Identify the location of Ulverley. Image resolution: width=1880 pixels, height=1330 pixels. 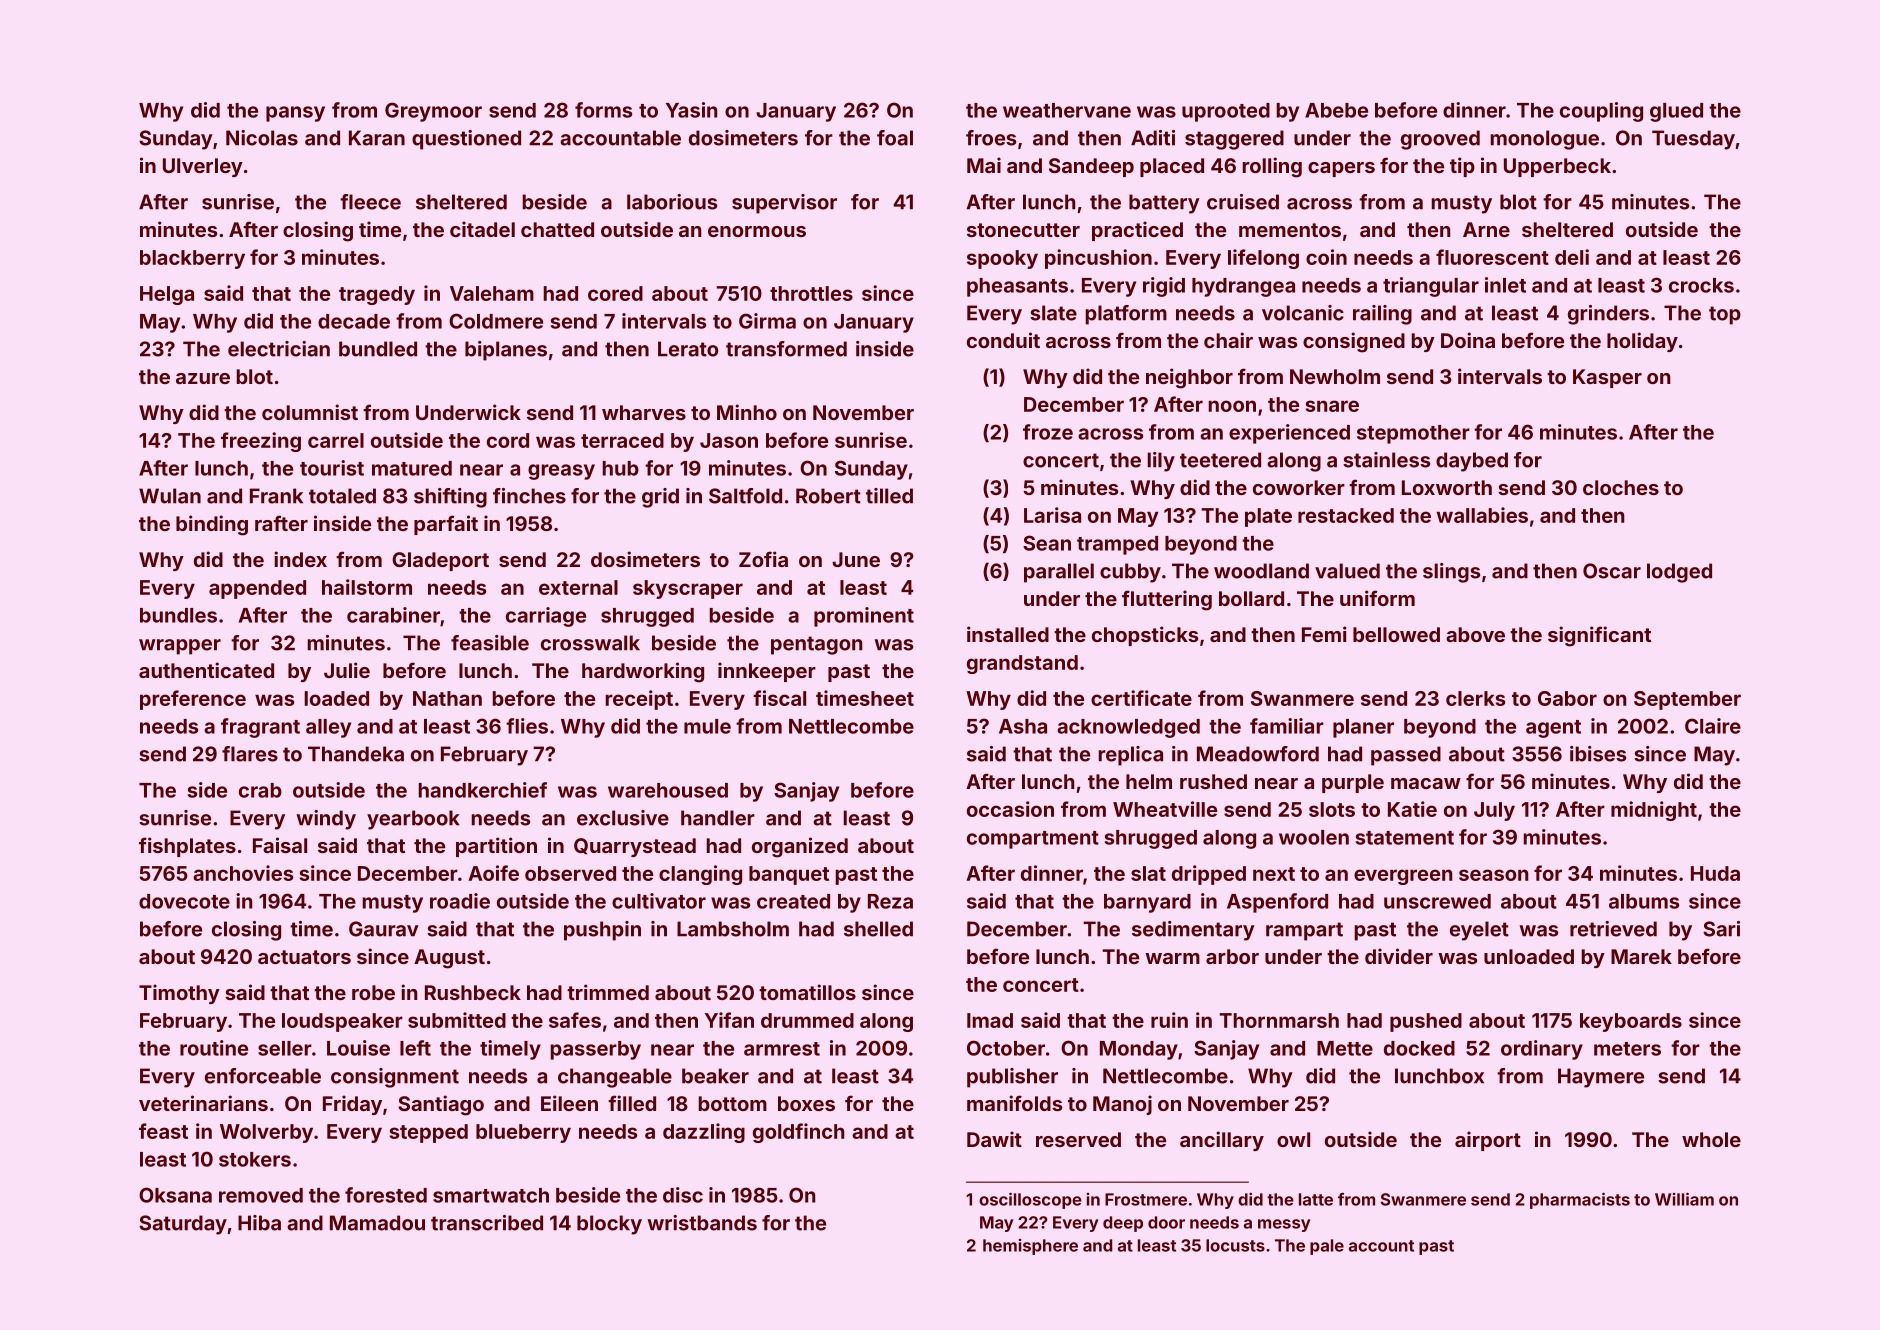
(203, 167).
